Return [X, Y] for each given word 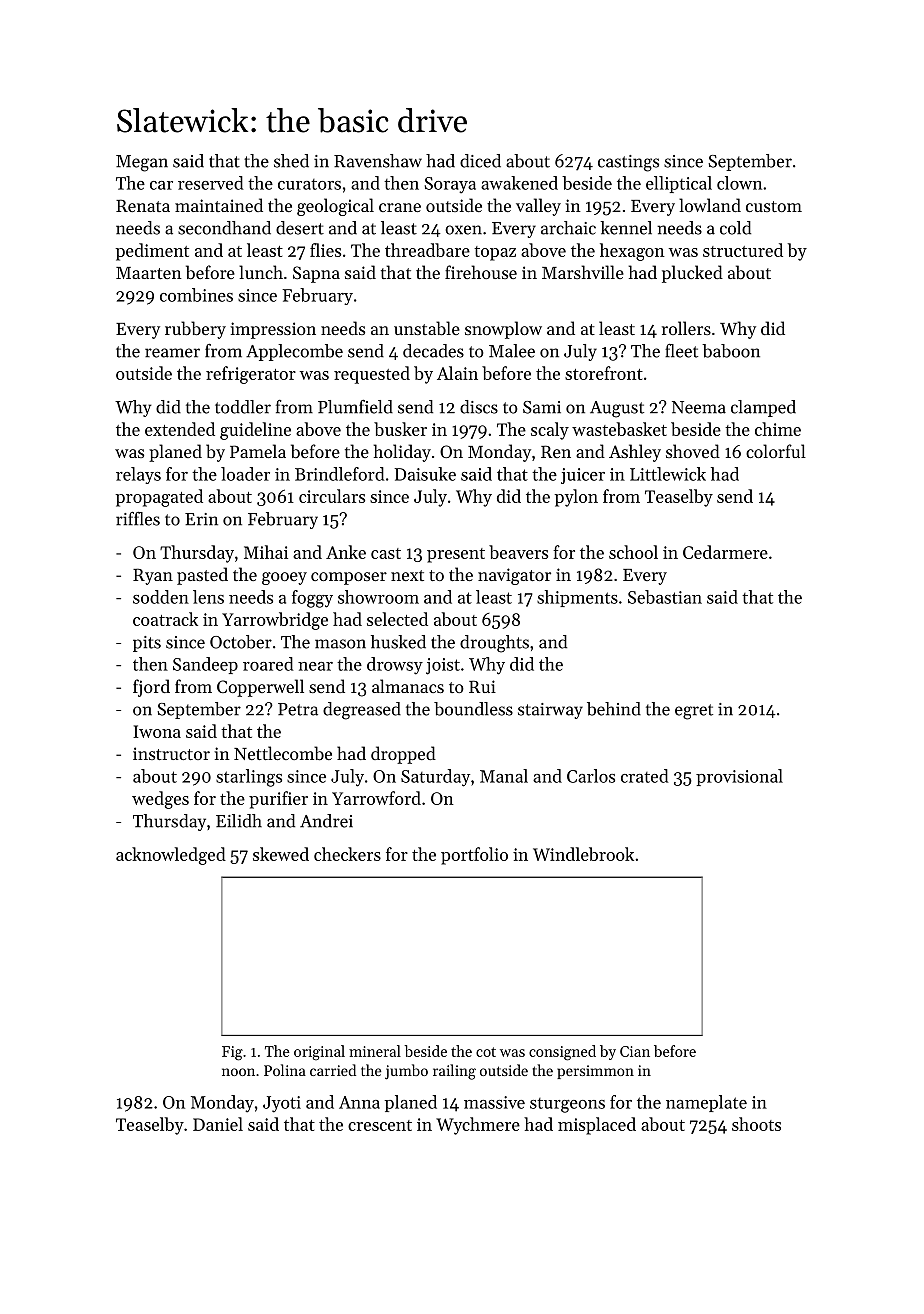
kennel [626, 228]
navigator [514, 576]
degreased [362, 711]
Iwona [157, 731]
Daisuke [425, 474]
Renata [143, 205]
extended [180, 429]
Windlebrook [583, 854]
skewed [281, 854]
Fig [232, 1053]
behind [614, 709]
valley [538, 207]
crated [644, 776]
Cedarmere [725, 552]
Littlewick [668, 474]
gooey [284, 578]
